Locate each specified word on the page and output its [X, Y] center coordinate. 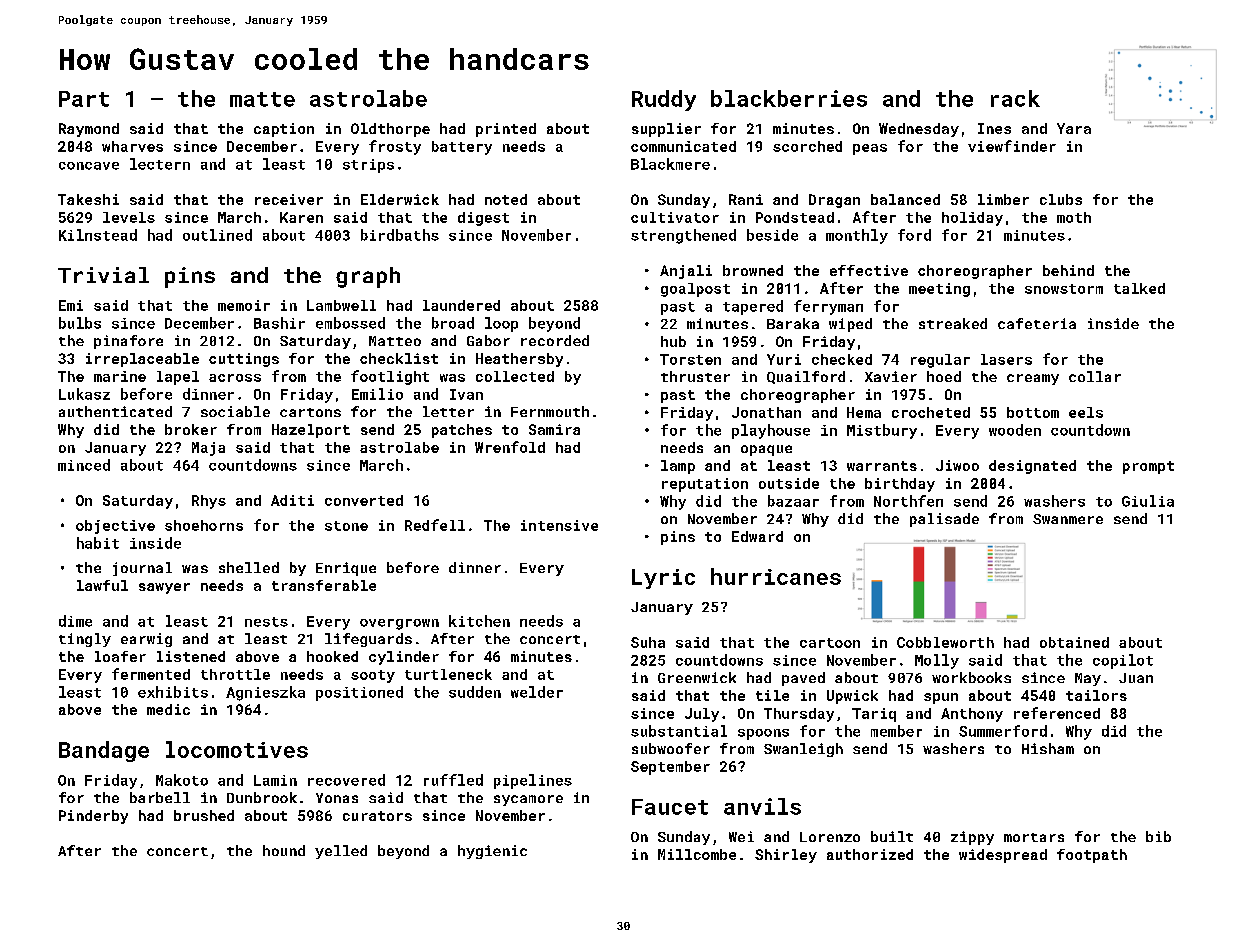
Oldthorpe [390, 130]
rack [1015, 98]
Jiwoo [957, 465]
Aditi [292, 500]
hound [284, 850]
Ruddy [664, 100]
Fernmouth [550, 411]
